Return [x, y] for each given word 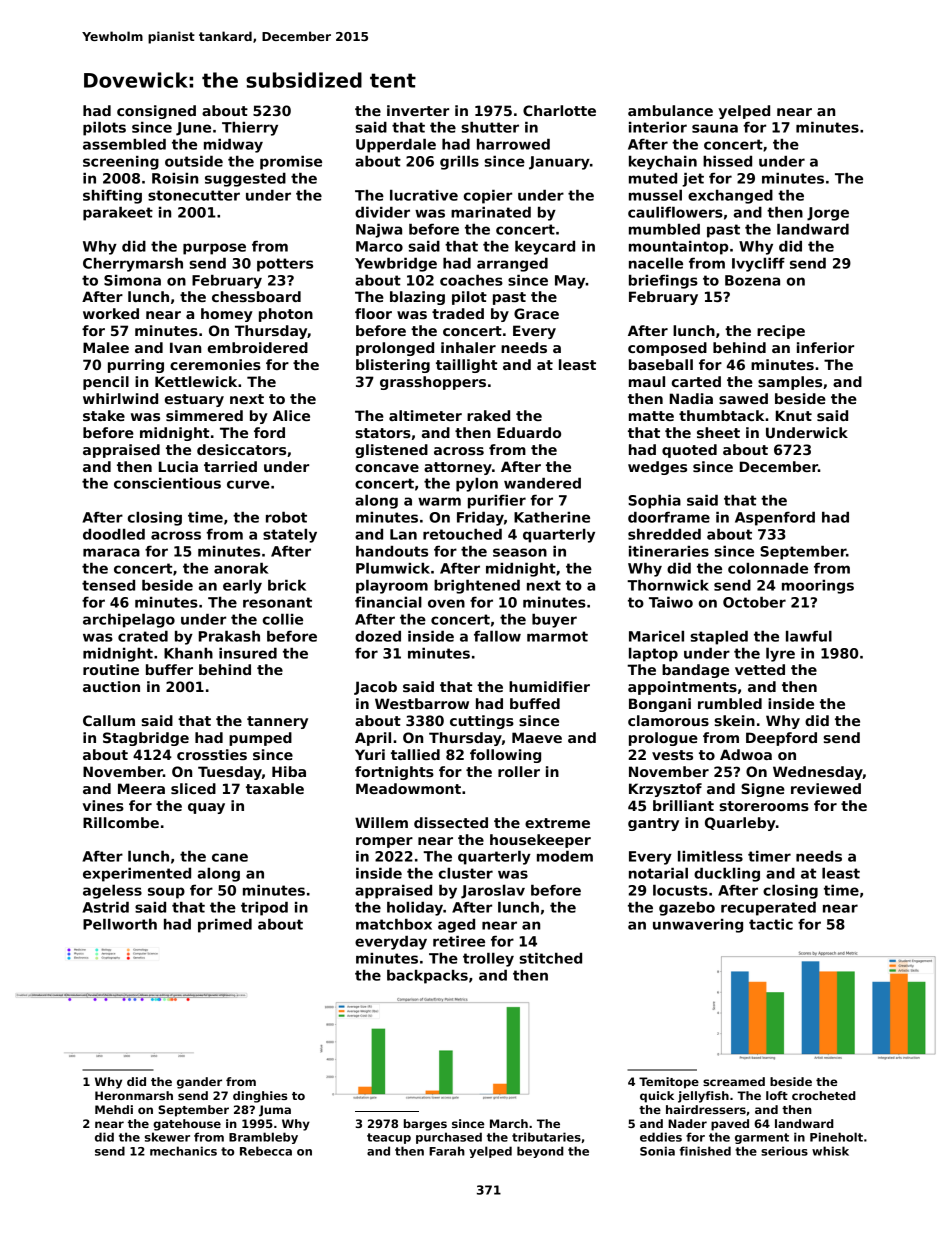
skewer [167, 1137]
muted [653, 178]
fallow [497, 636]
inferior [825, 347]
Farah [447, 1151]
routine [111, 669]
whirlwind [120, 398]
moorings [818, 587]
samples [790, 383]
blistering [393, 366]
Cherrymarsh [133, 265]
